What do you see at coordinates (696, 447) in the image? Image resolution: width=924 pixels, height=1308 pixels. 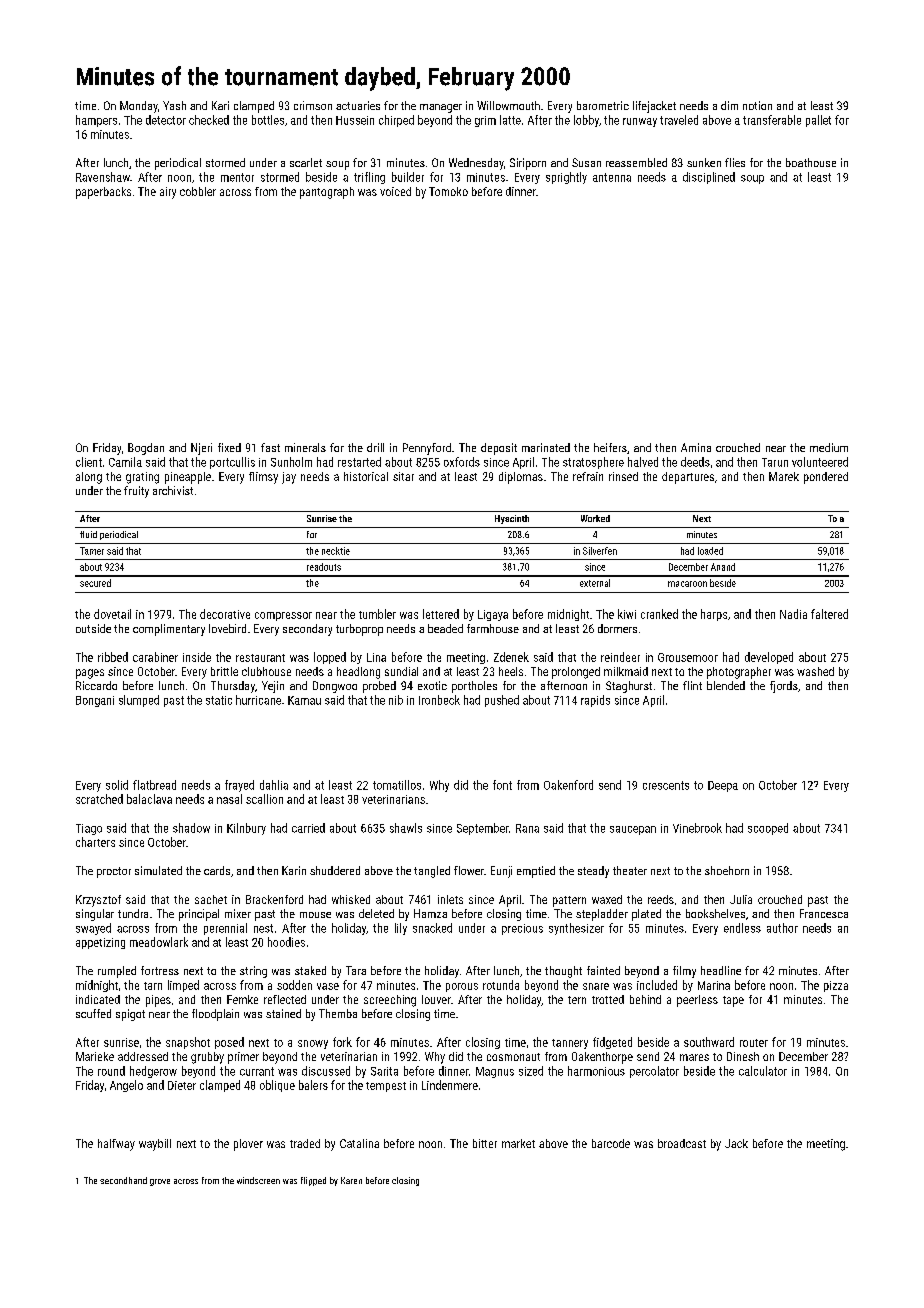 I see `Amina` at bounding box center [696, 447].
